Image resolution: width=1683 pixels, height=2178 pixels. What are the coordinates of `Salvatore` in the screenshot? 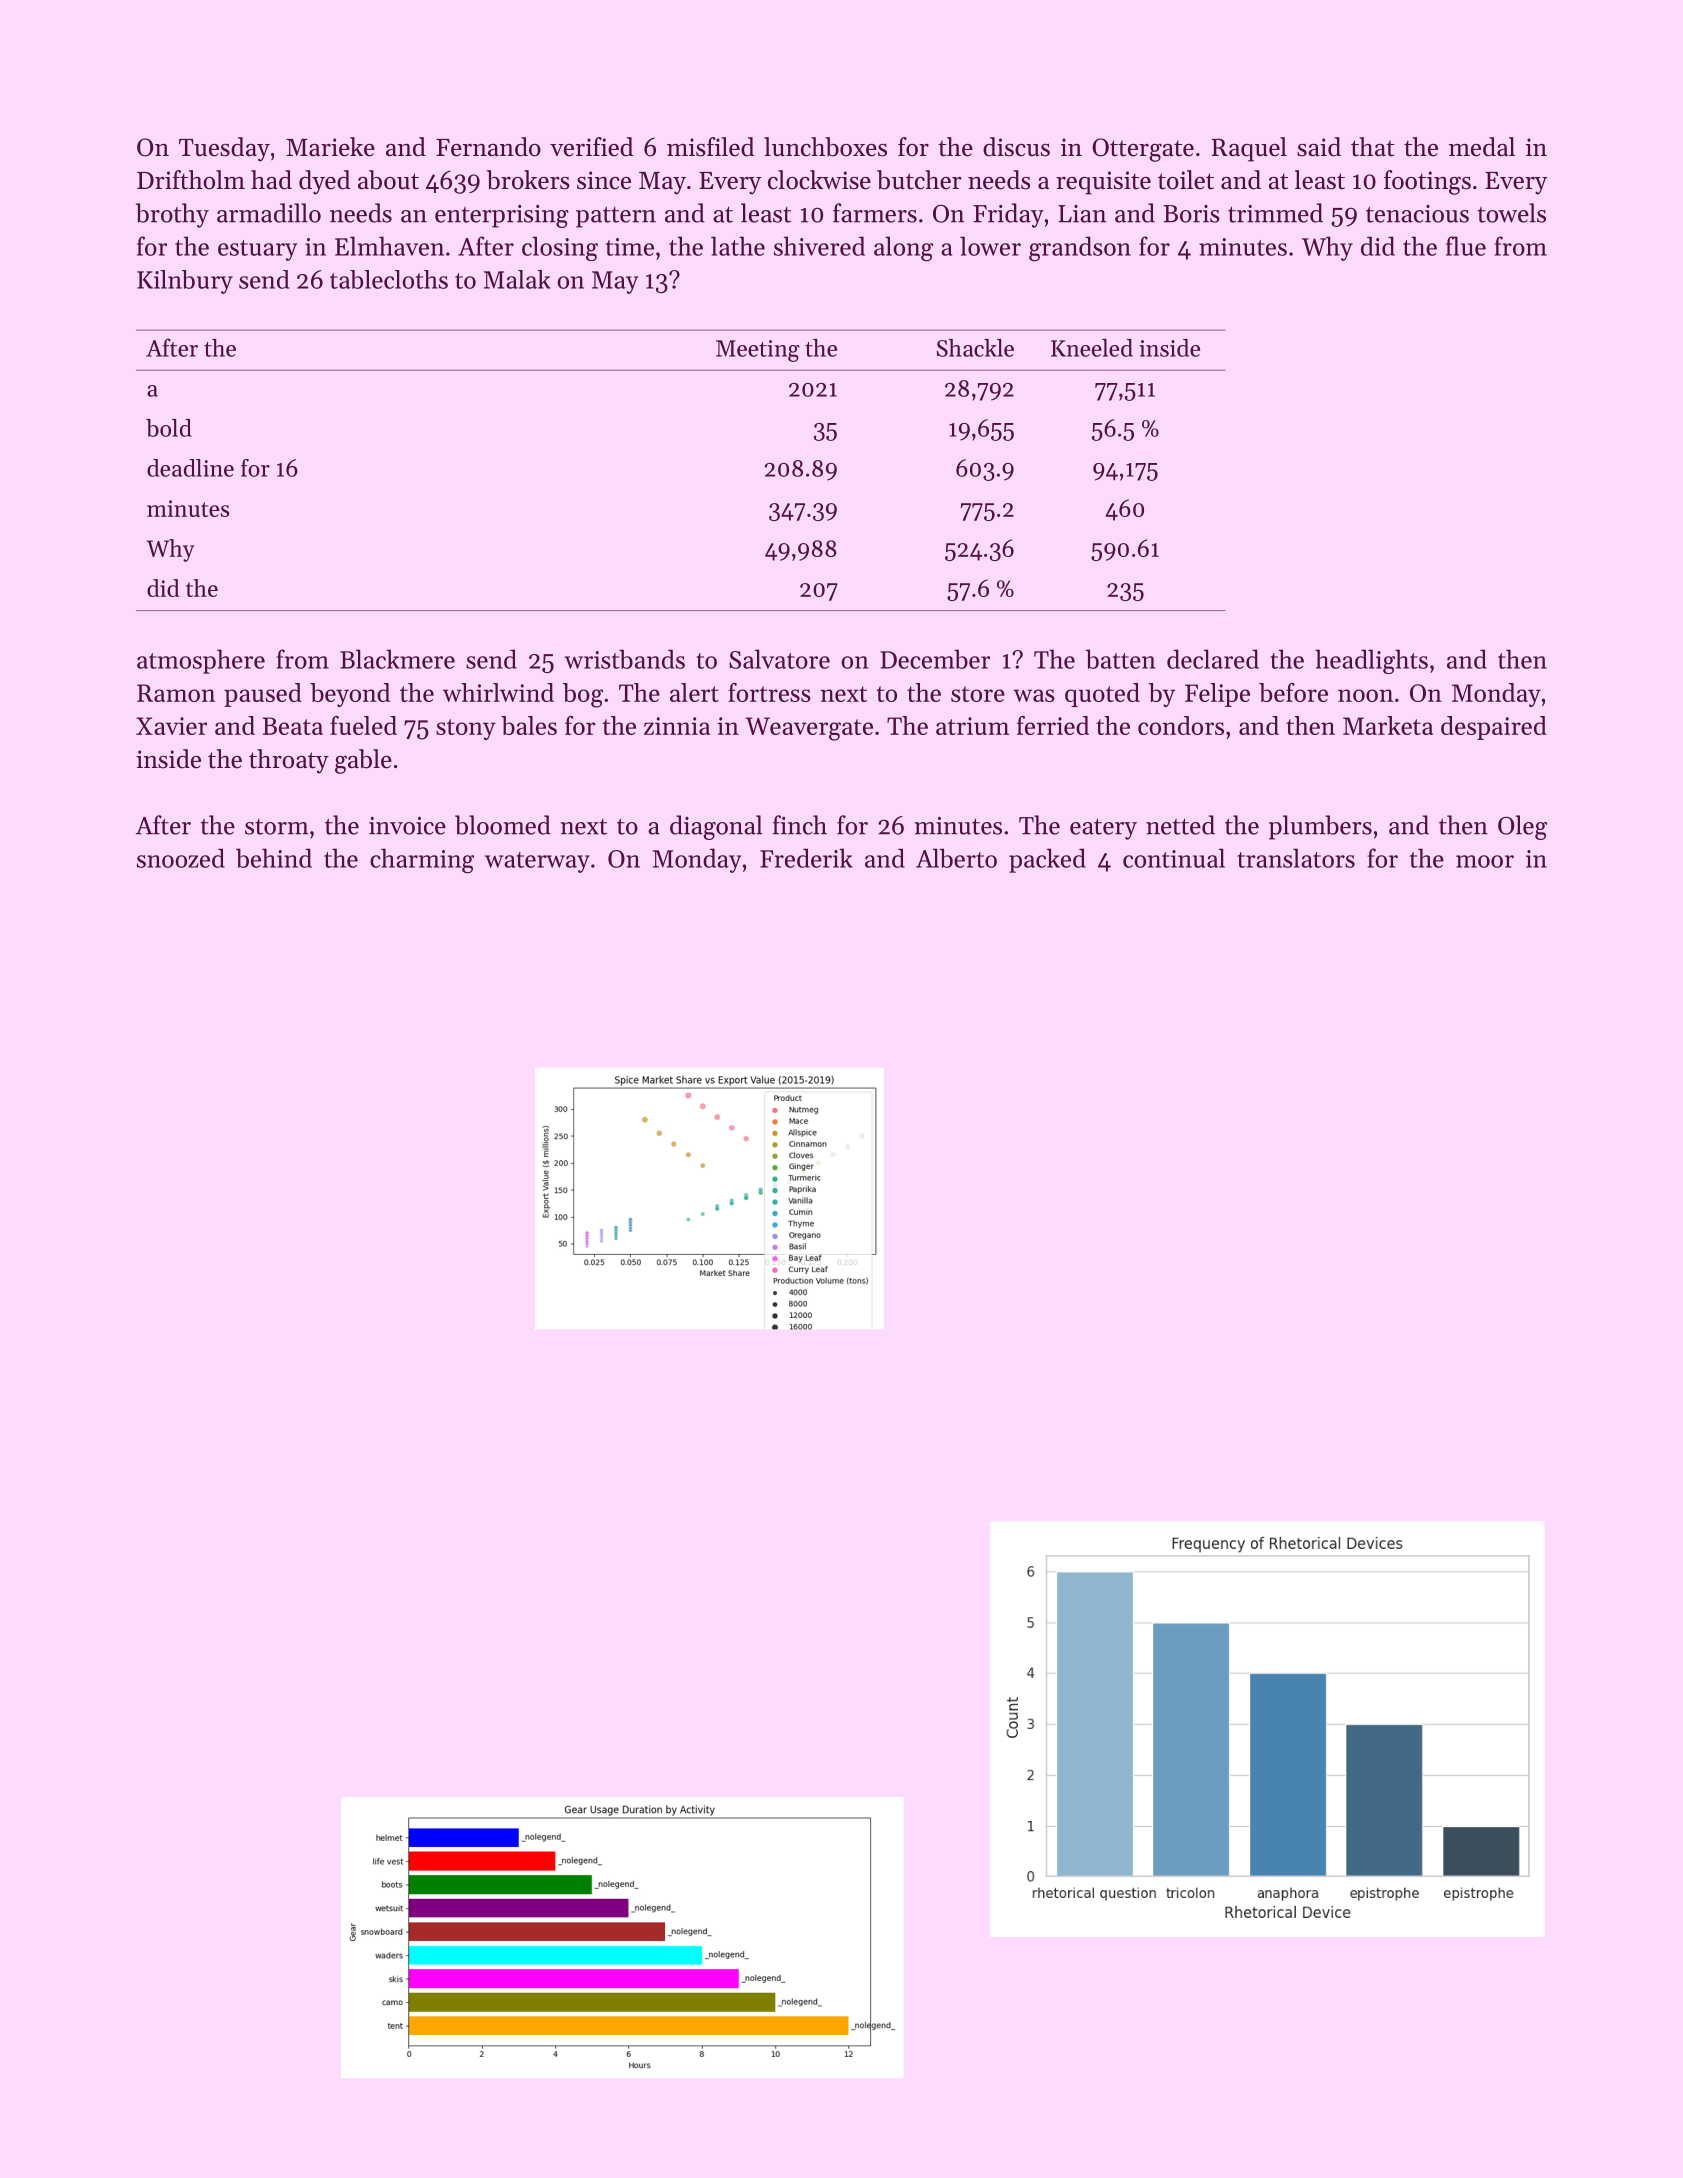 It's located at (779, 659).
